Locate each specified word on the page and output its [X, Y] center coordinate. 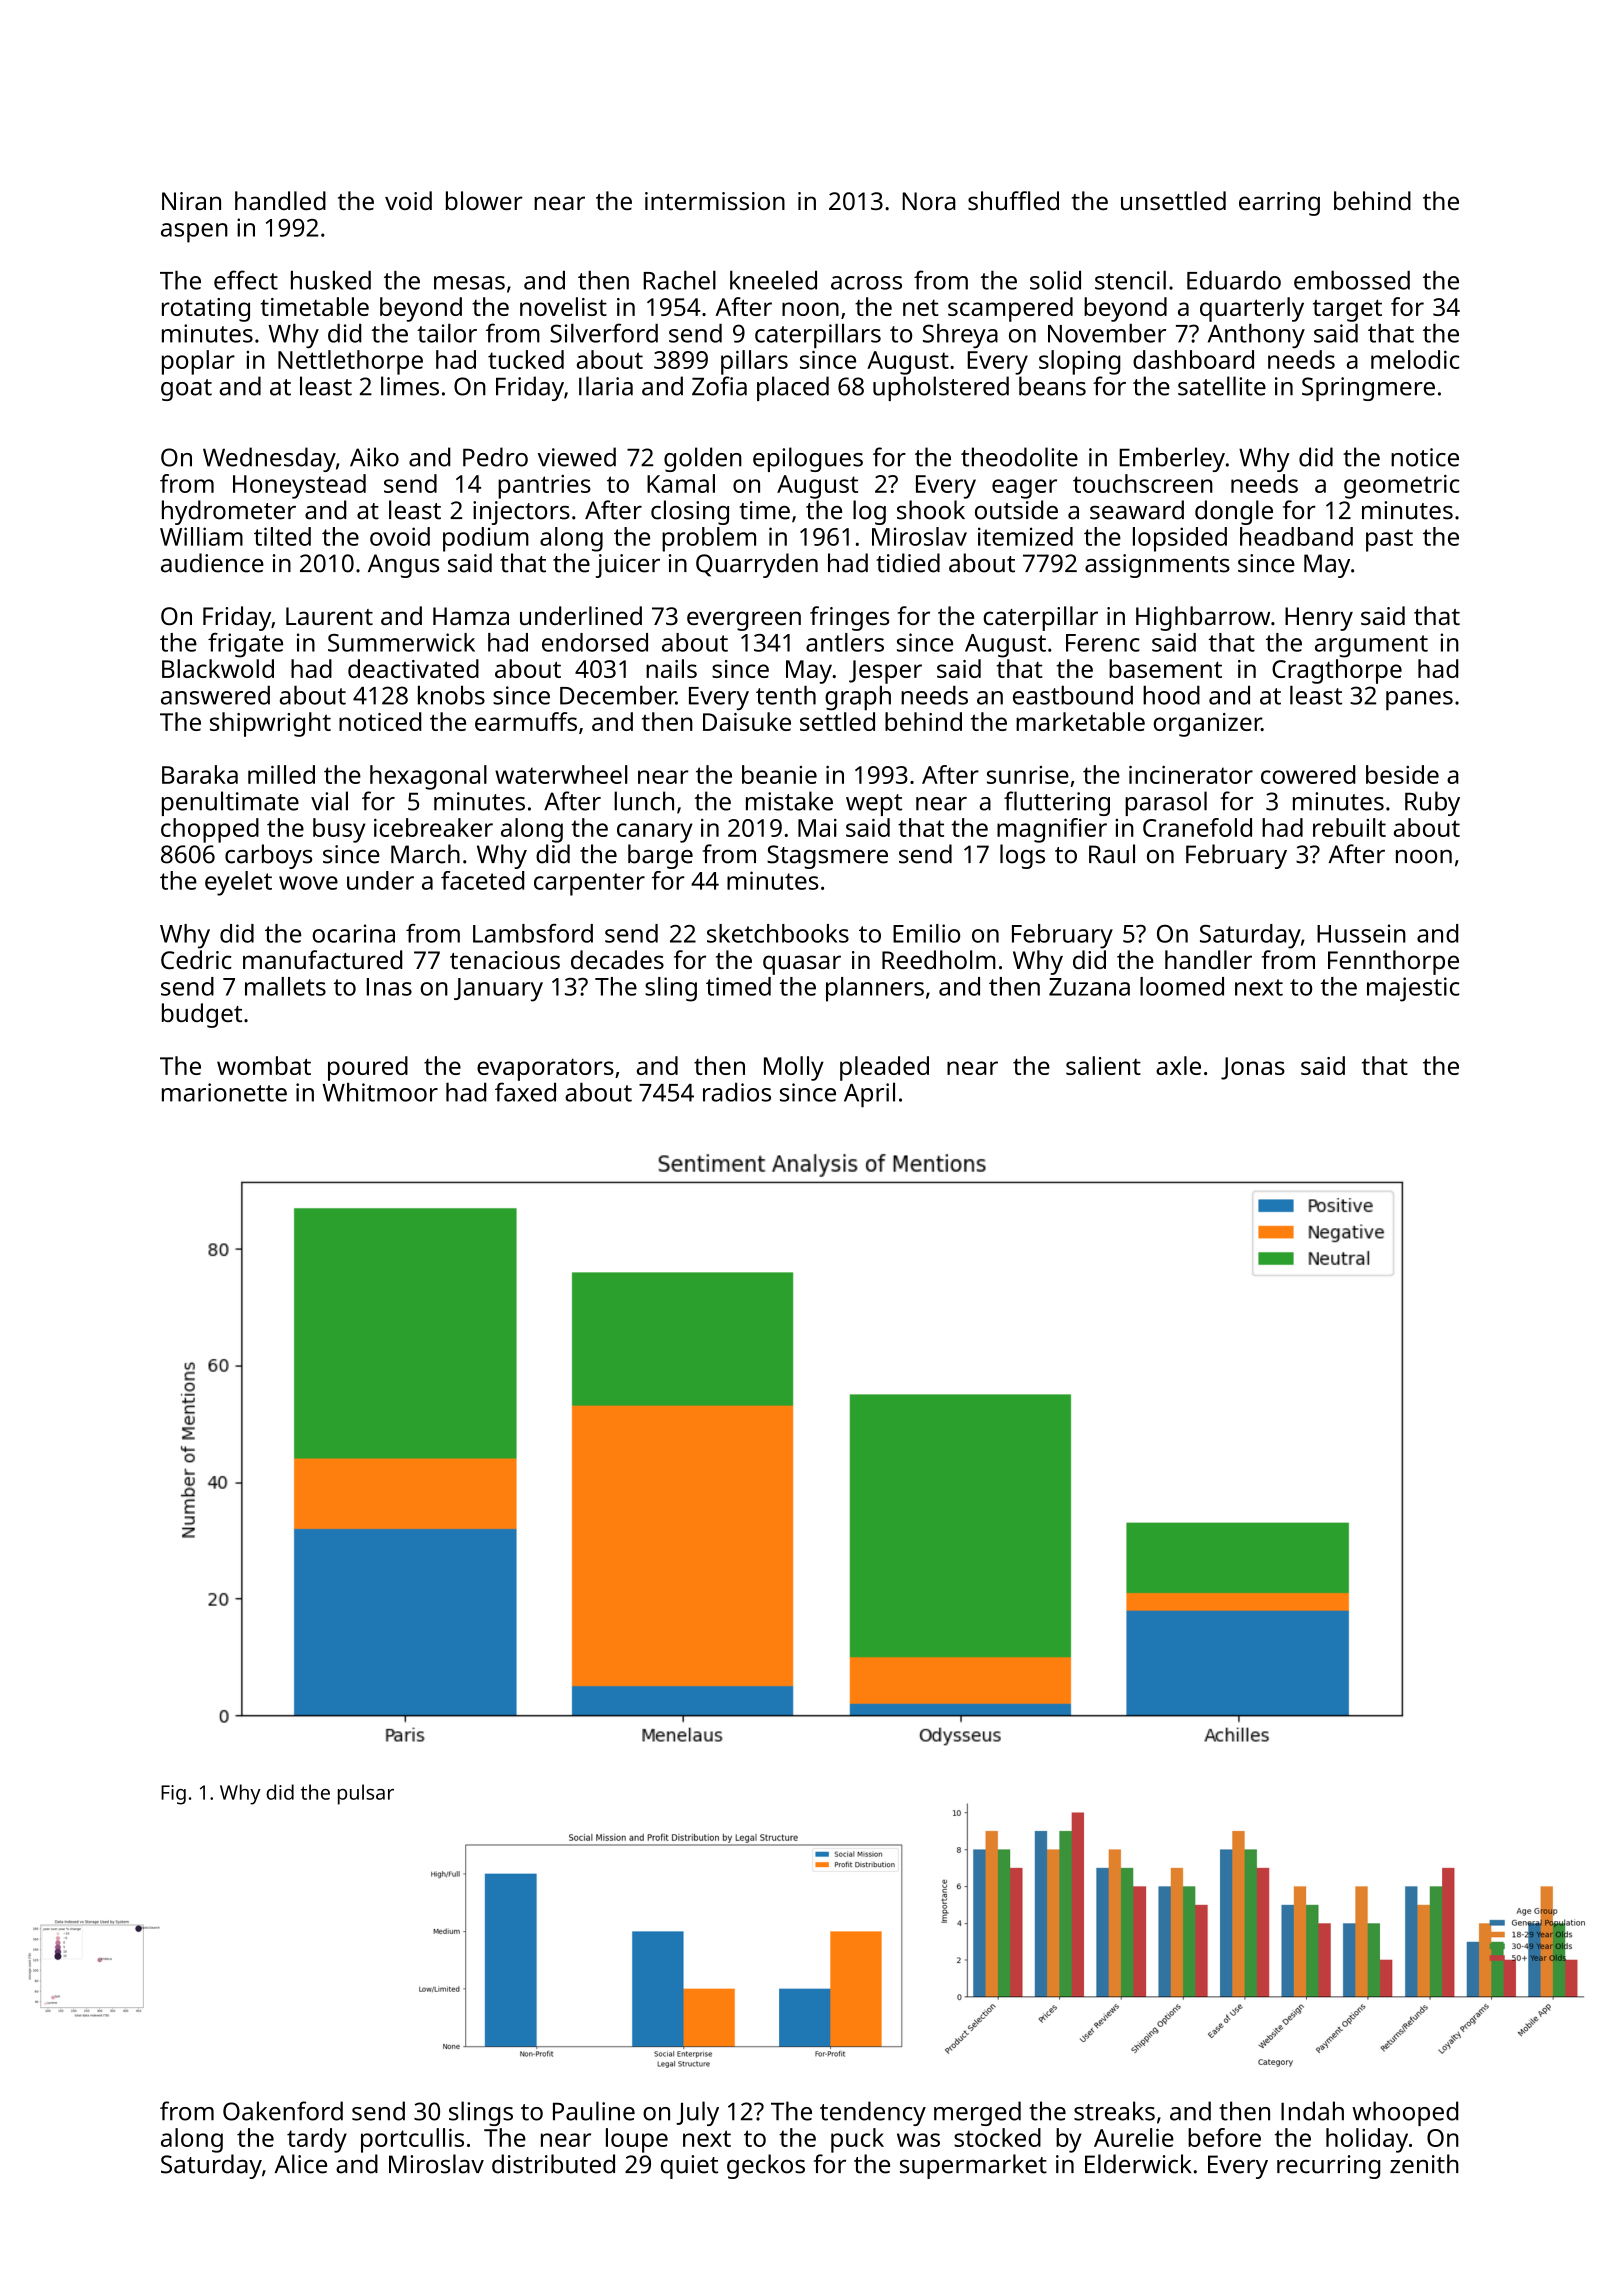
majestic [1413, 989]
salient [1103, 1065]
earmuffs [526, 721]
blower [484, 200]
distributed [553, 2164]
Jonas [1253, 1068]
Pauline [594, 2111]
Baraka [200, 774]
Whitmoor [380, 1092]
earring [1279, 204]
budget [202, 1015]
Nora [929, 201]
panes [1419, 701]
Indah [1312, 2111]
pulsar [366, 1794]
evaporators [545, 1070]
